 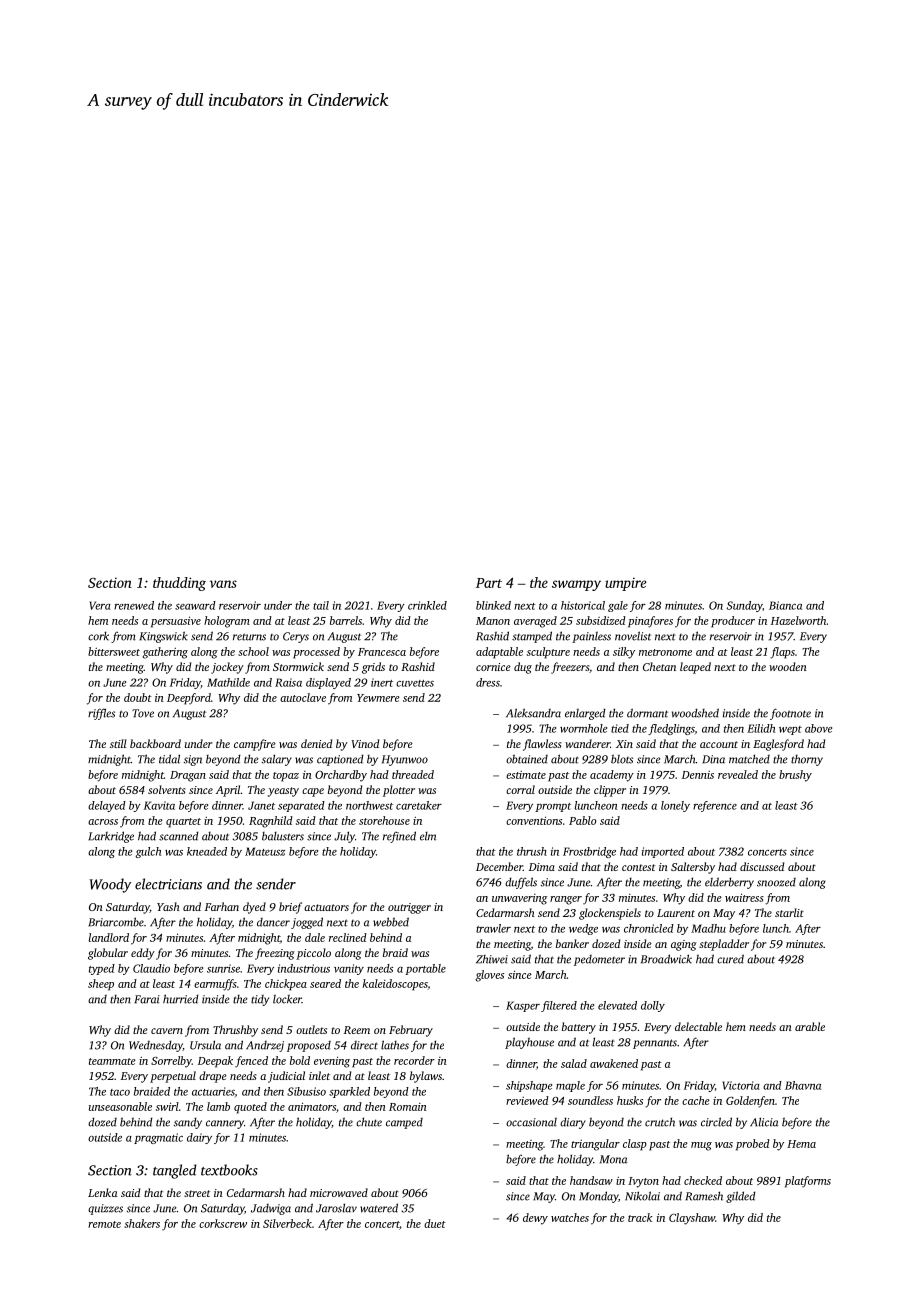 I want to click on vans, so click(x=223, y=584).
